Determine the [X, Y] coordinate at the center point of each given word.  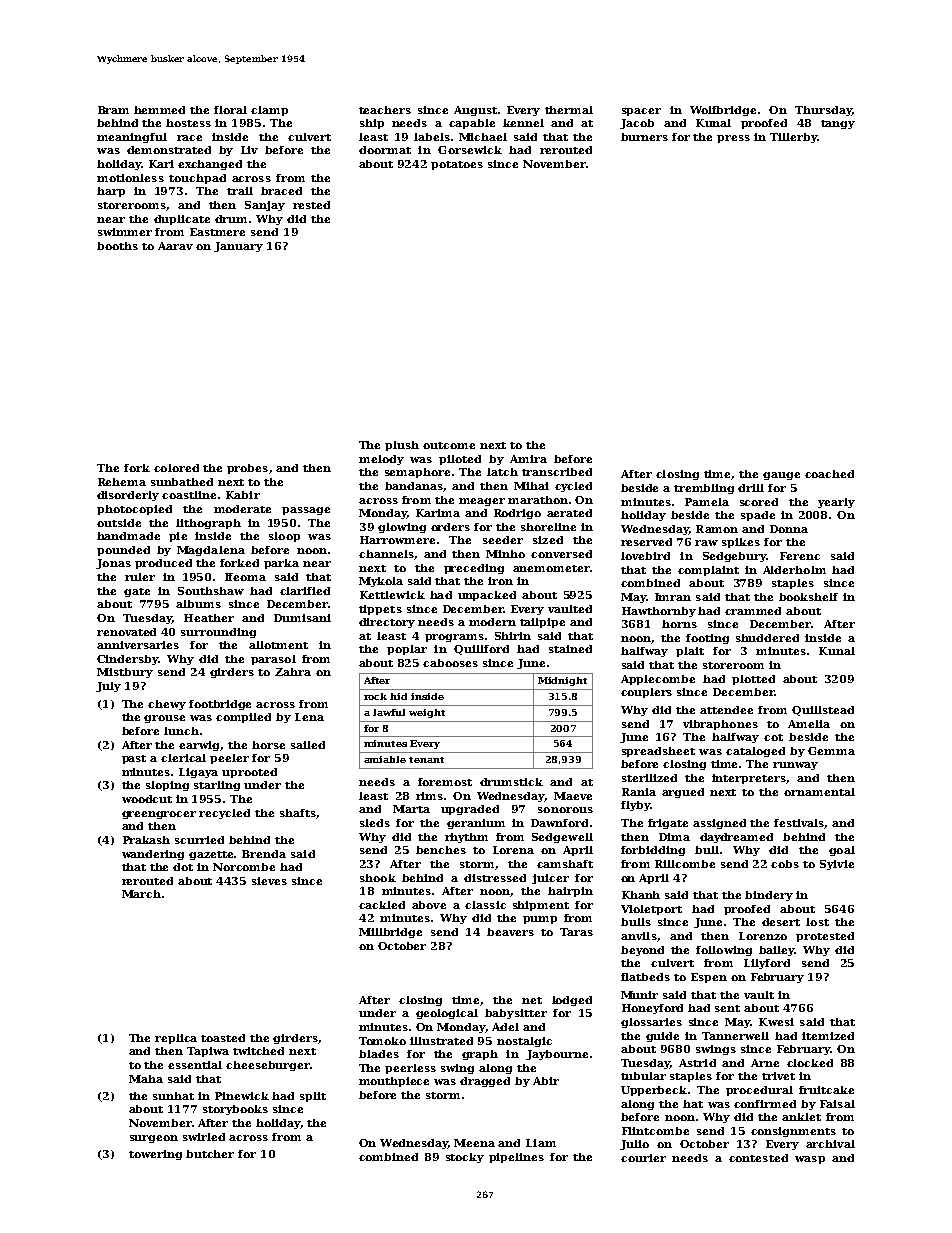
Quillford [481, 650]
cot [773, 737]
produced [163, 564]
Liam [541, 1143]
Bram [113, 110]
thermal [569, 110]
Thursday [823, 111]
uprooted [249, 773]
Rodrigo [517, 514]
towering [155, 1155]
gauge [781, 476]
